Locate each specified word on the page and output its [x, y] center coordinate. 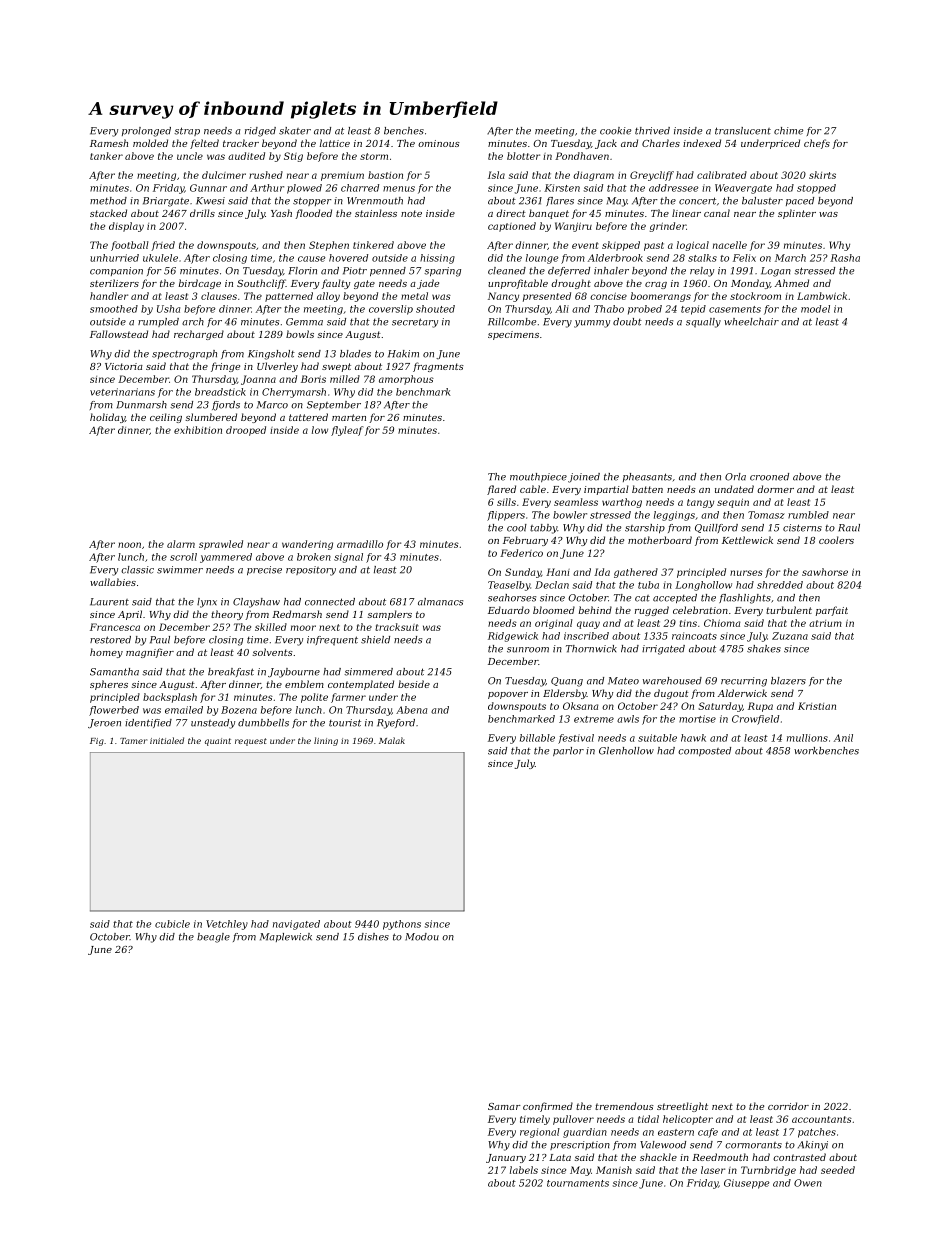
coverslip [391, 310]
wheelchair [751, 322]
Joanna [258, 380]
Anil [843, 738]
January [506, 1158]
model [815, 309]
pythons [402, 925]
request [251, 742]
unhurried [114, 258]
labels [524, 1170]
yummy [592, 324]
